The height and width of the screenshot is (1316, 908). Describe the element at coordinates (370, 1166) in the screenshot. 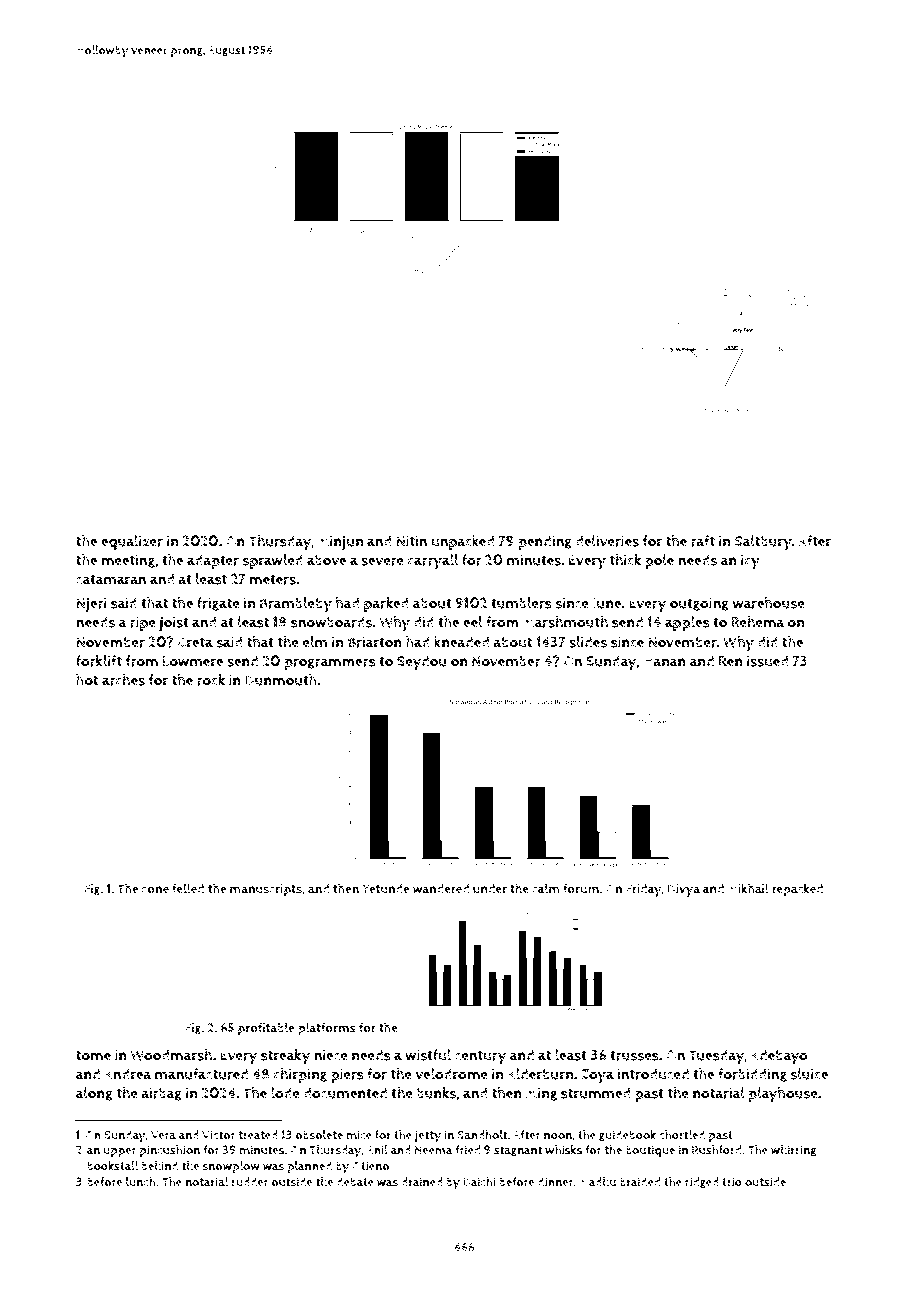

I see `Otieno` at that location.
